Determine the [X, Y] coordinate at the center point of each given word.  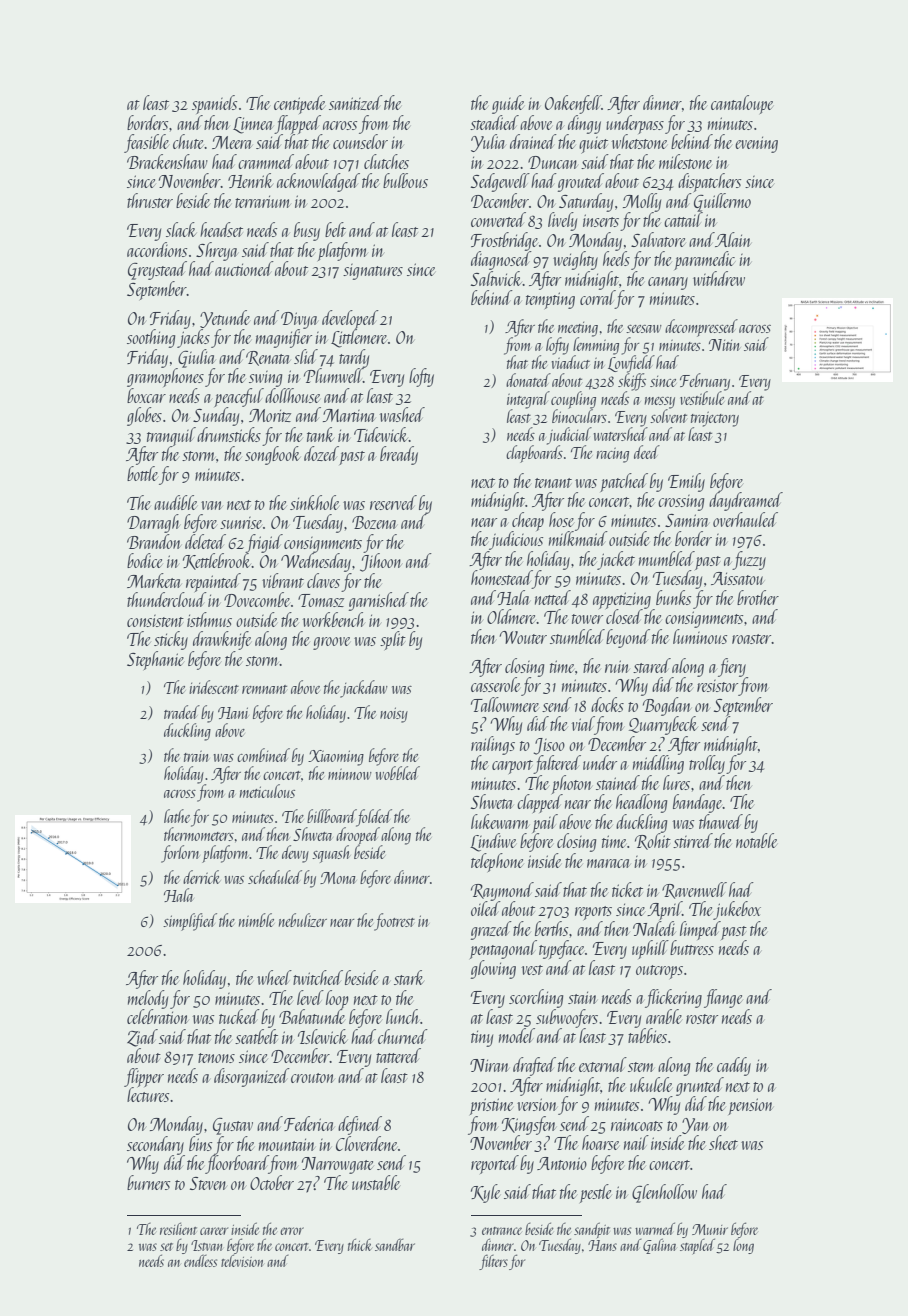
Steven [208, 1183]
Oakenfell [573, 104]
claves [323, 580]
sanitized [356, 102]
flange [723, 998]
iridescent [214, 687]
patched [624, 482]
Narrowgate [338, 1165]
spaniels [214, 104]
